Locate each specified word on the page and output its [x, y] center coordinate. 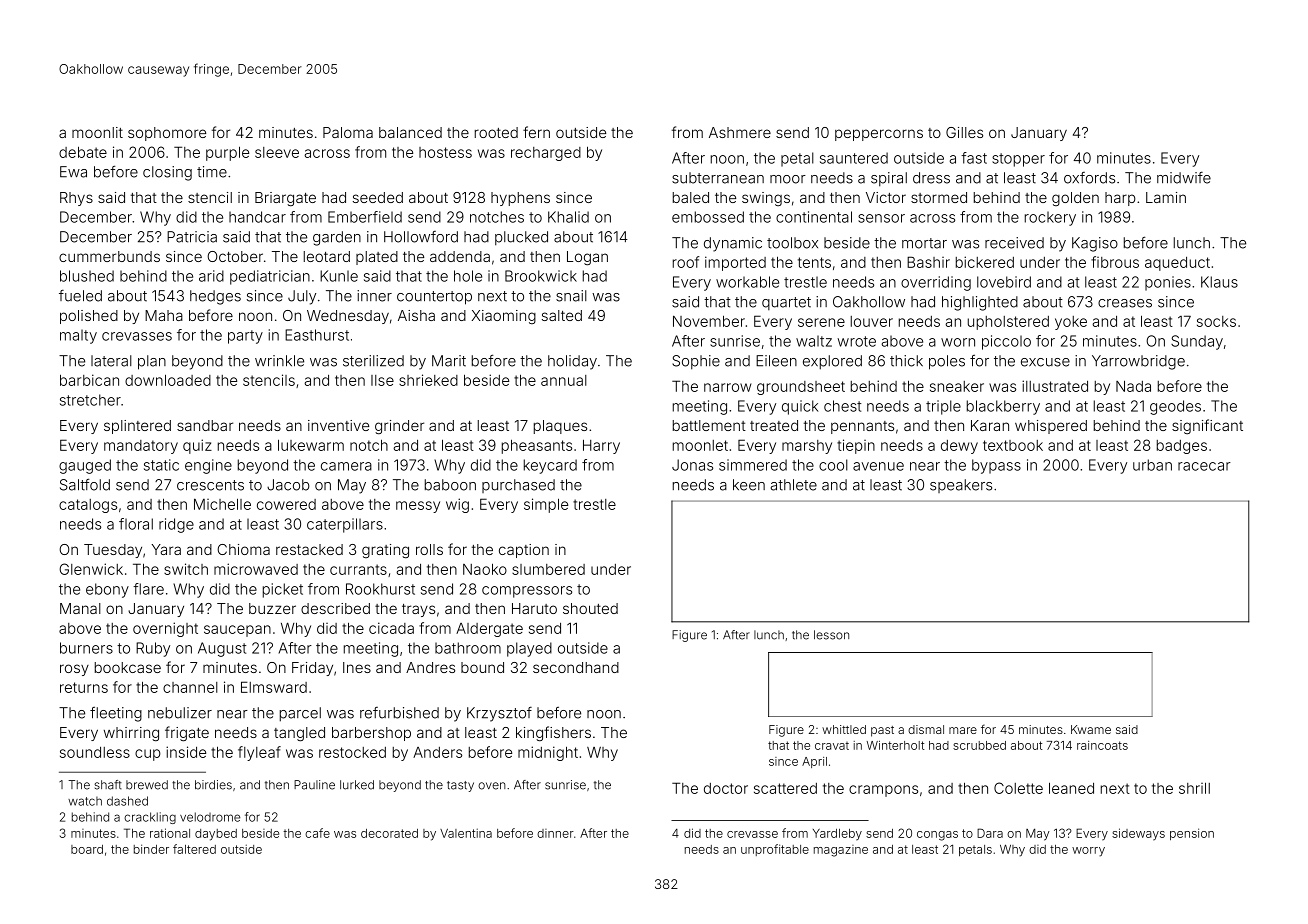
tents [814, 262]
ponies [1168, 283]
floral [136, 524]
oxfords [1089, 178]
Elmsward [274, 687]
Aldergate [489, 630]
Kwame [1091, 729]
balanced [410, 132]
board [87, 849]
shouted [590, 608]
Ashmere [740, 132]
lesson [831, 635]
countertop [434, 298]
